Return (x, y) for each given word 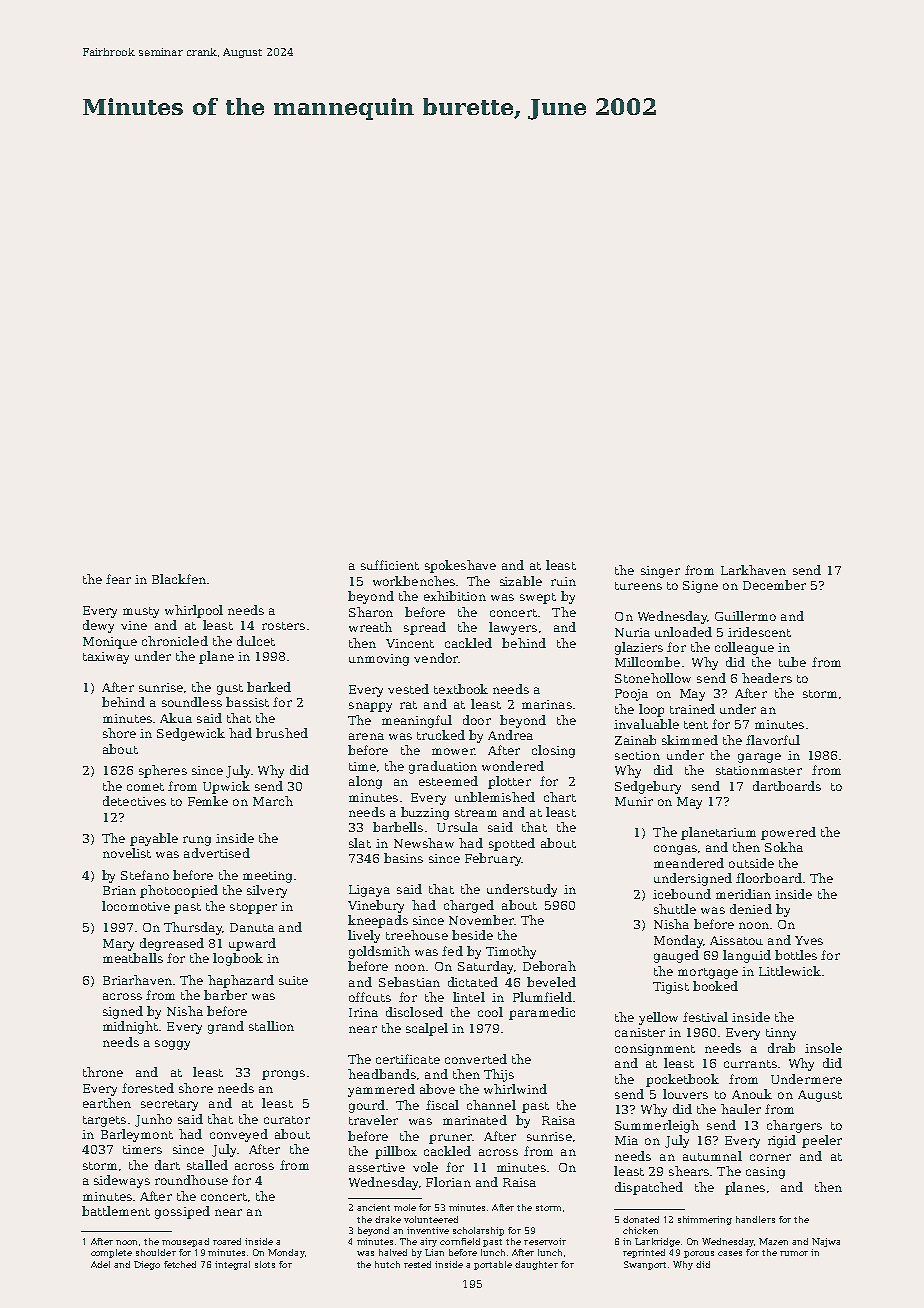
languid (747, 956)
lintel (469, 997)
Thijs (499, 1075)
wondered (513, 766)
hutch (387, 1264)
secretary (169, 1105)
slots (265, 1264)
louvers (685, 1094)
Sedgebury (648, 787)
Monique (110, 643)
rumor (794, 1253)
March (273, 801)
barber (225, 995)
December (774, 585)
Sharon (371, 612)
